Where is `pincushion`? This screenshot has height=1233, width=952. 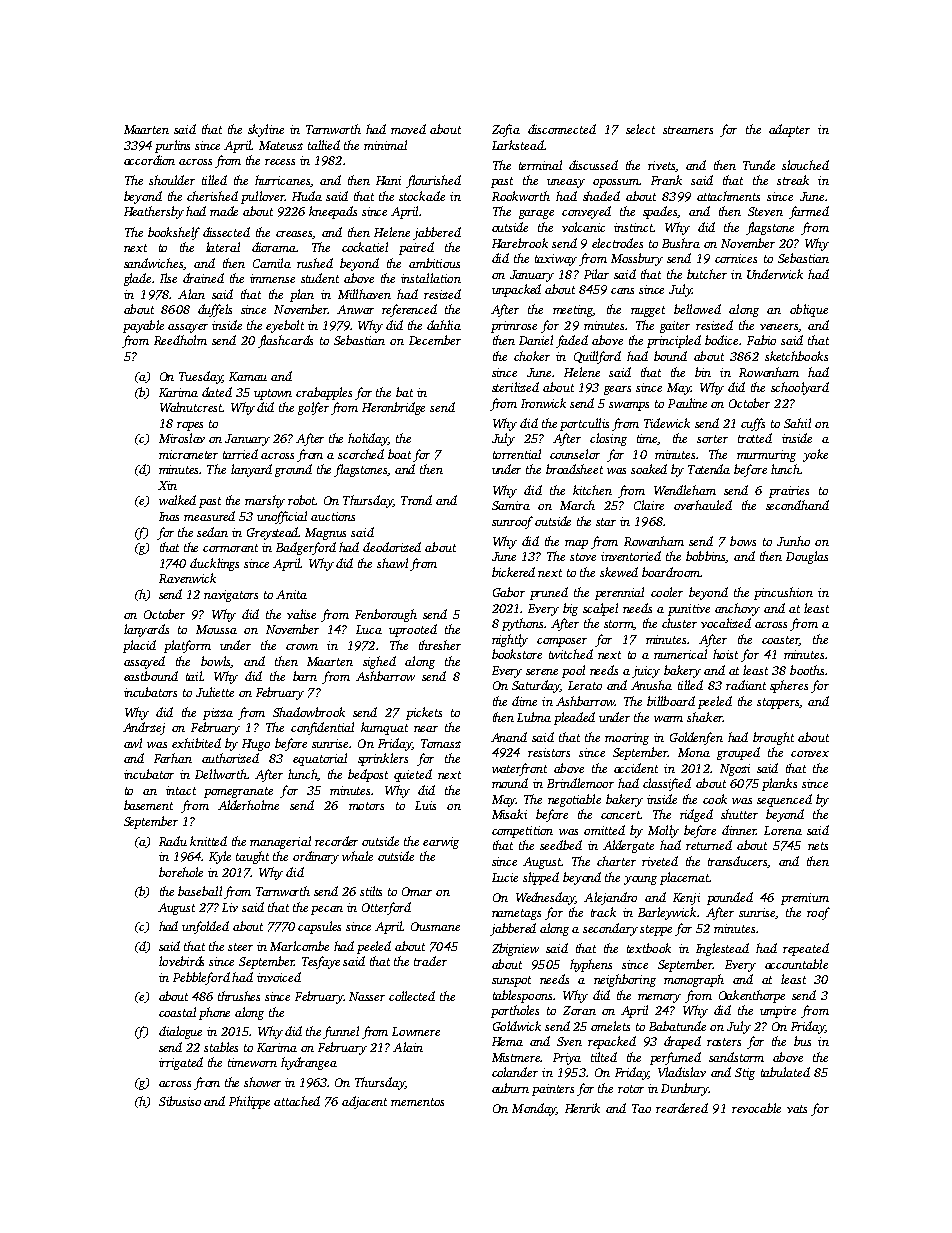
pincushion is located at coordinates (783, 593).
